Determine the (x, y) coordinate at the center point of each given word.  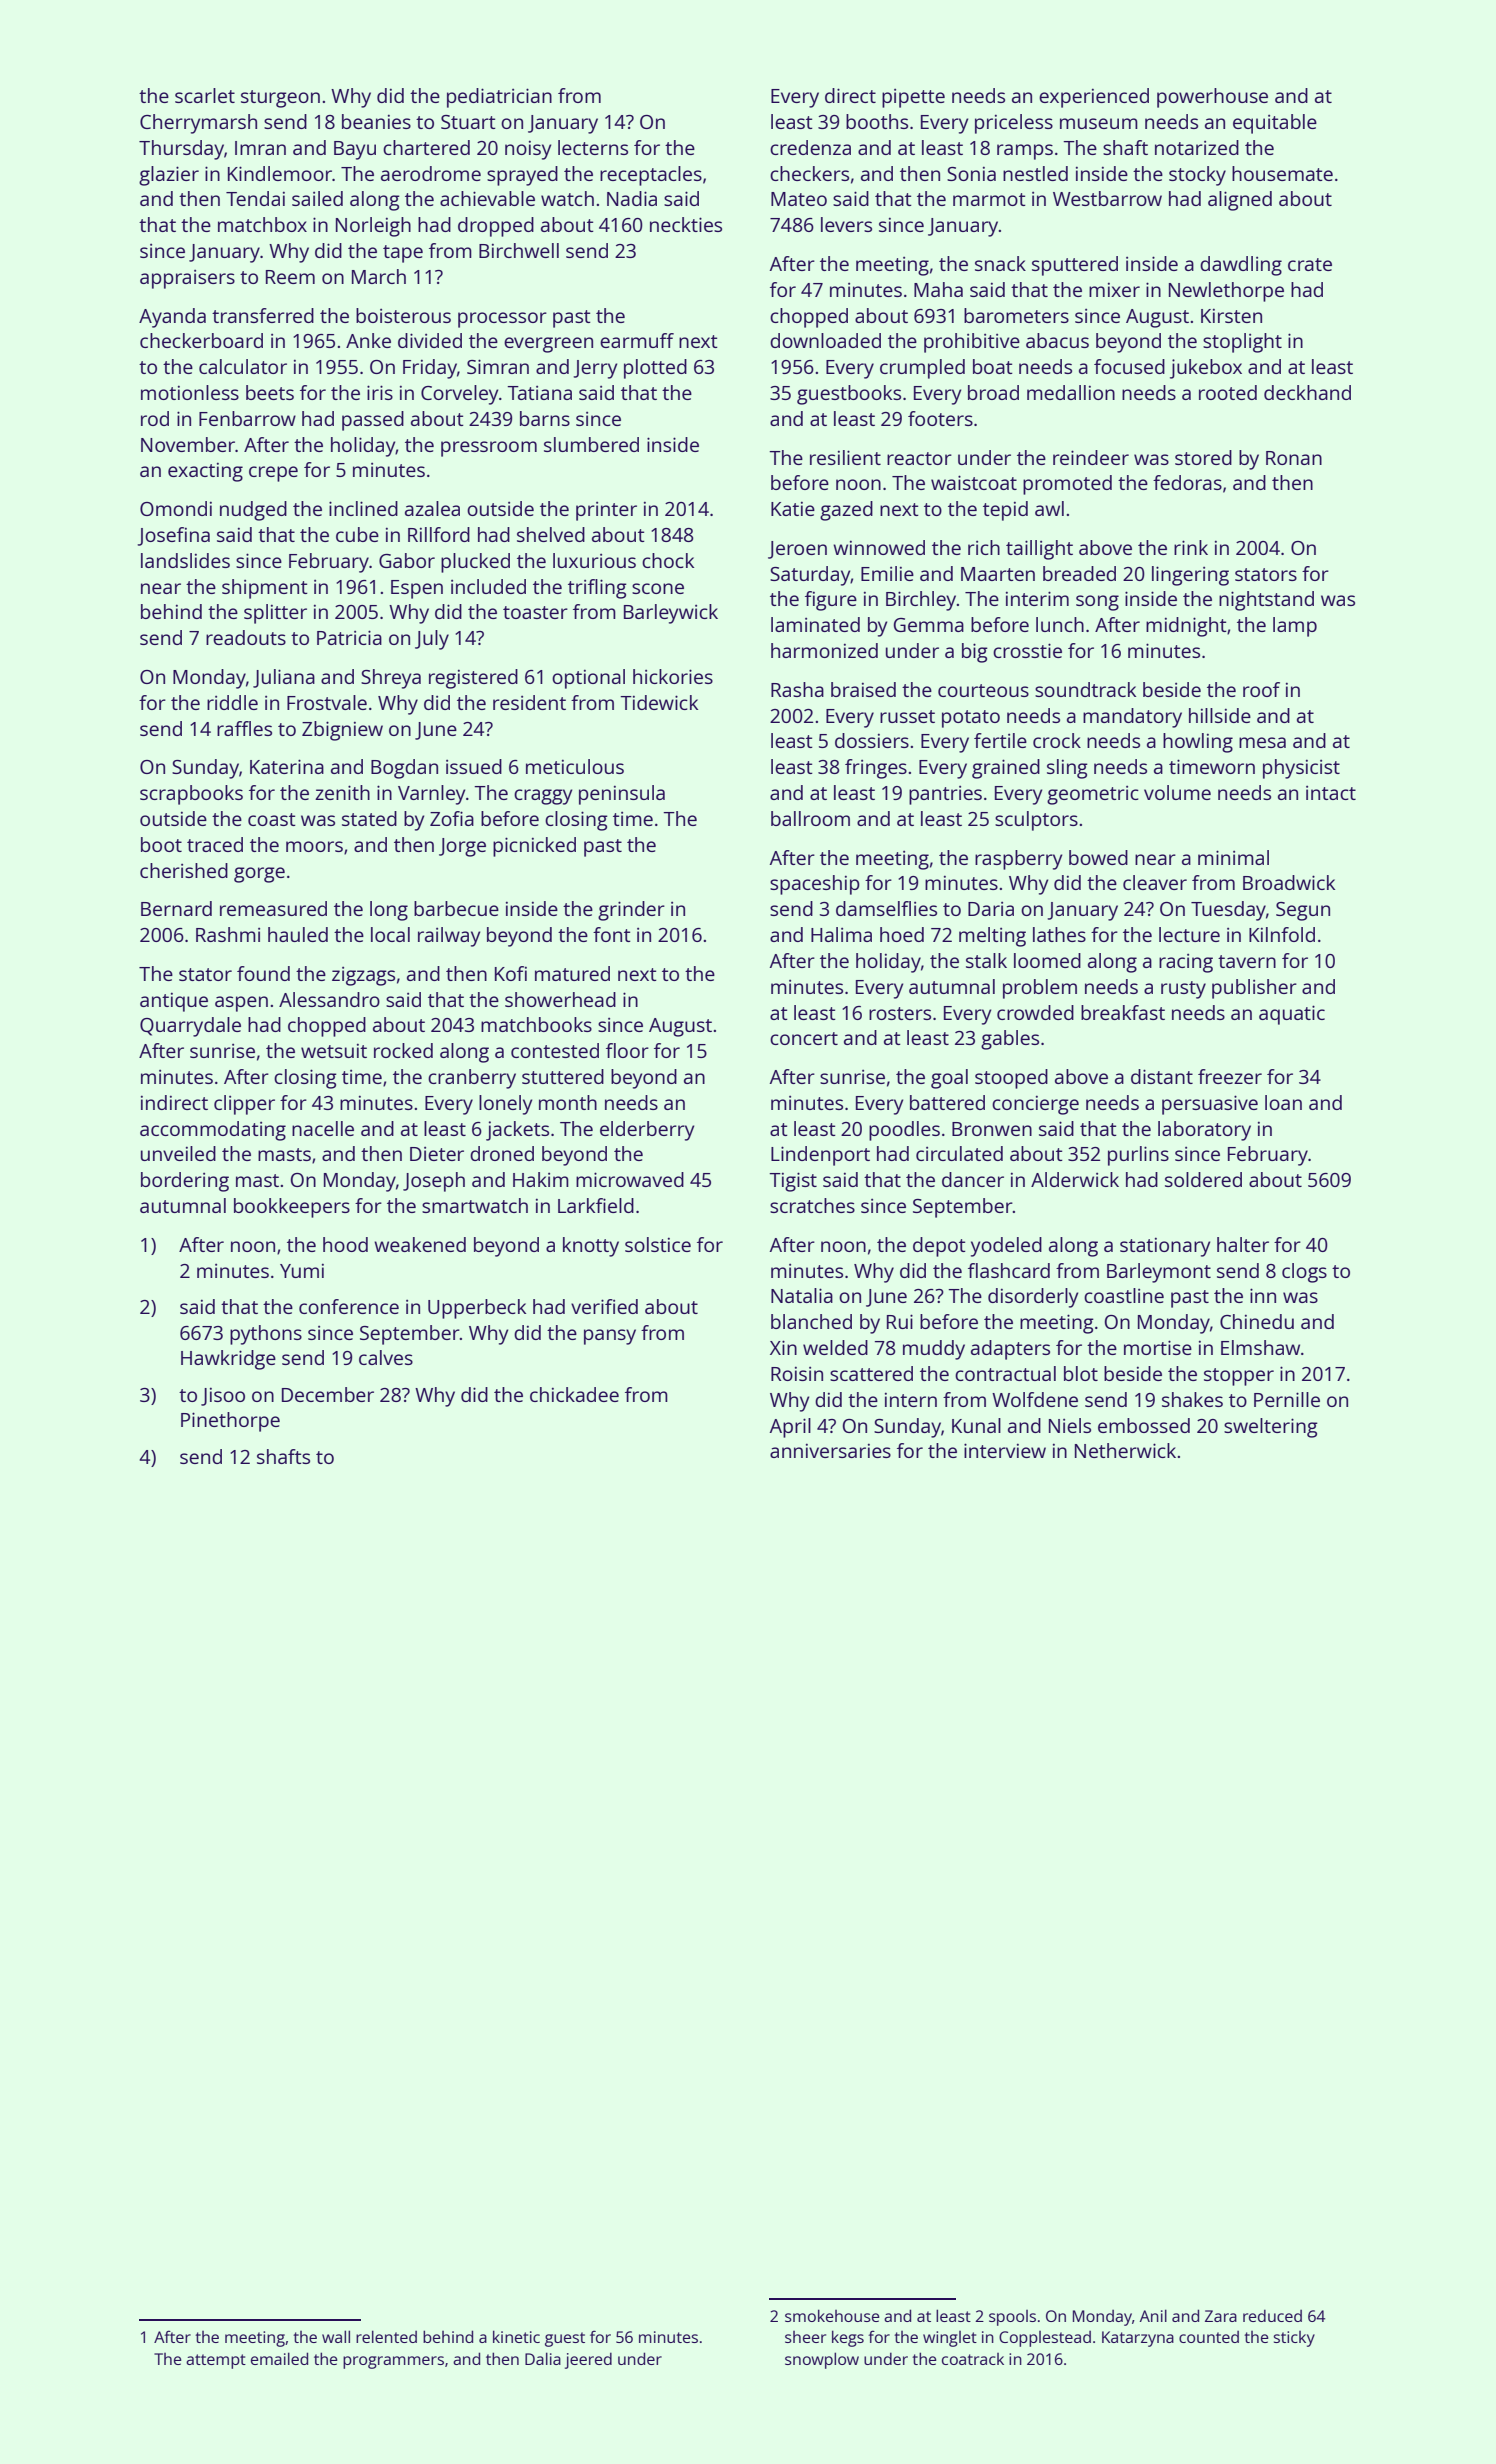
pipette (913, 98)
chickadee (574, 1394)
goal (949, 1079)
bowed (1098, 857)
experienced (1094, 98)
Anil (1153, 2315)
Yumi (302, 1270)
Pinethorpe (230, 1422)
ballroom (810, 818)
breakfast (1123, 1012)
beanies (376, 121)
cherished (184, 870)
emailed (279, 2358)
